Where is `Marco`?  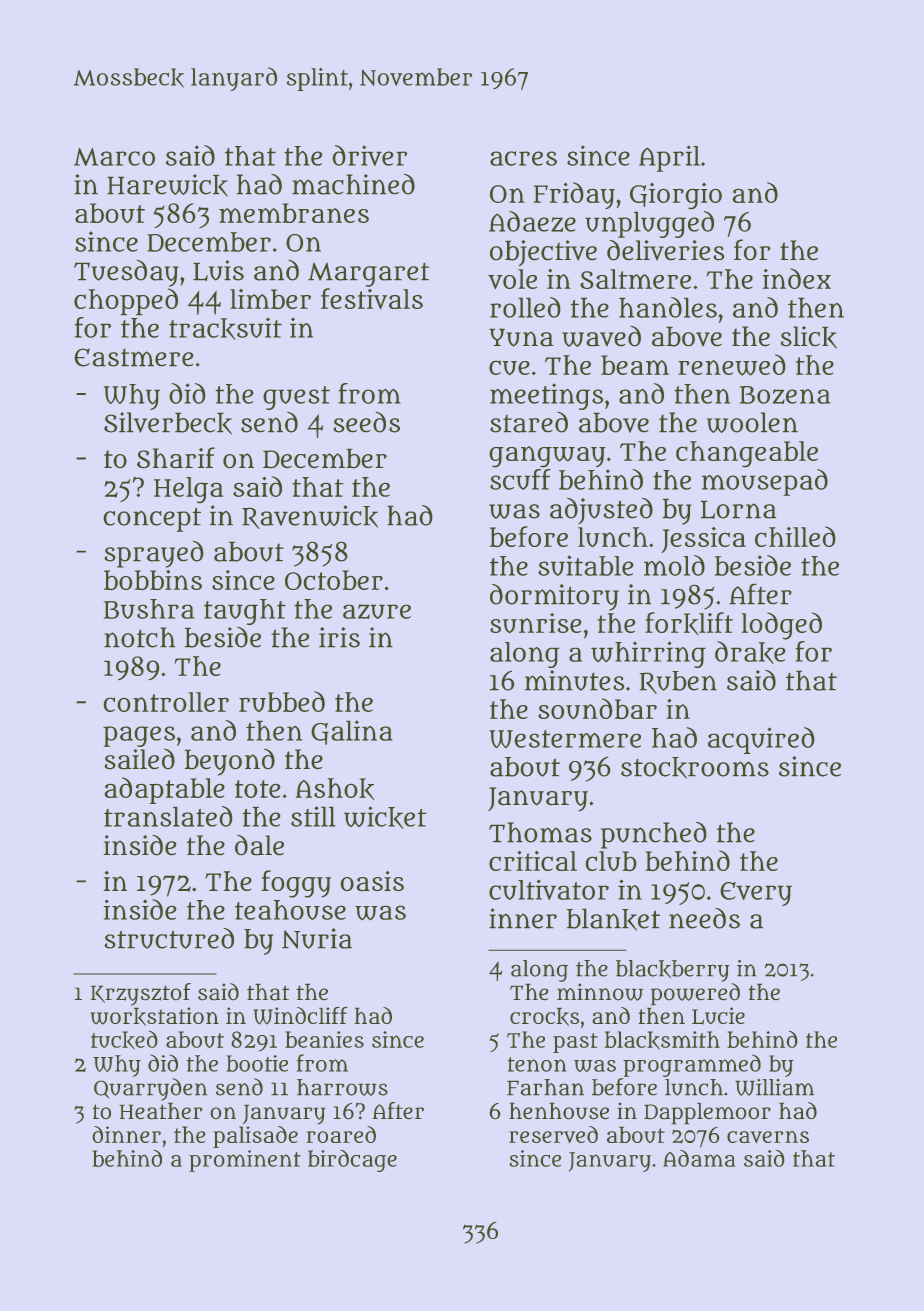 Marco is located at coordinates (114, 156).
